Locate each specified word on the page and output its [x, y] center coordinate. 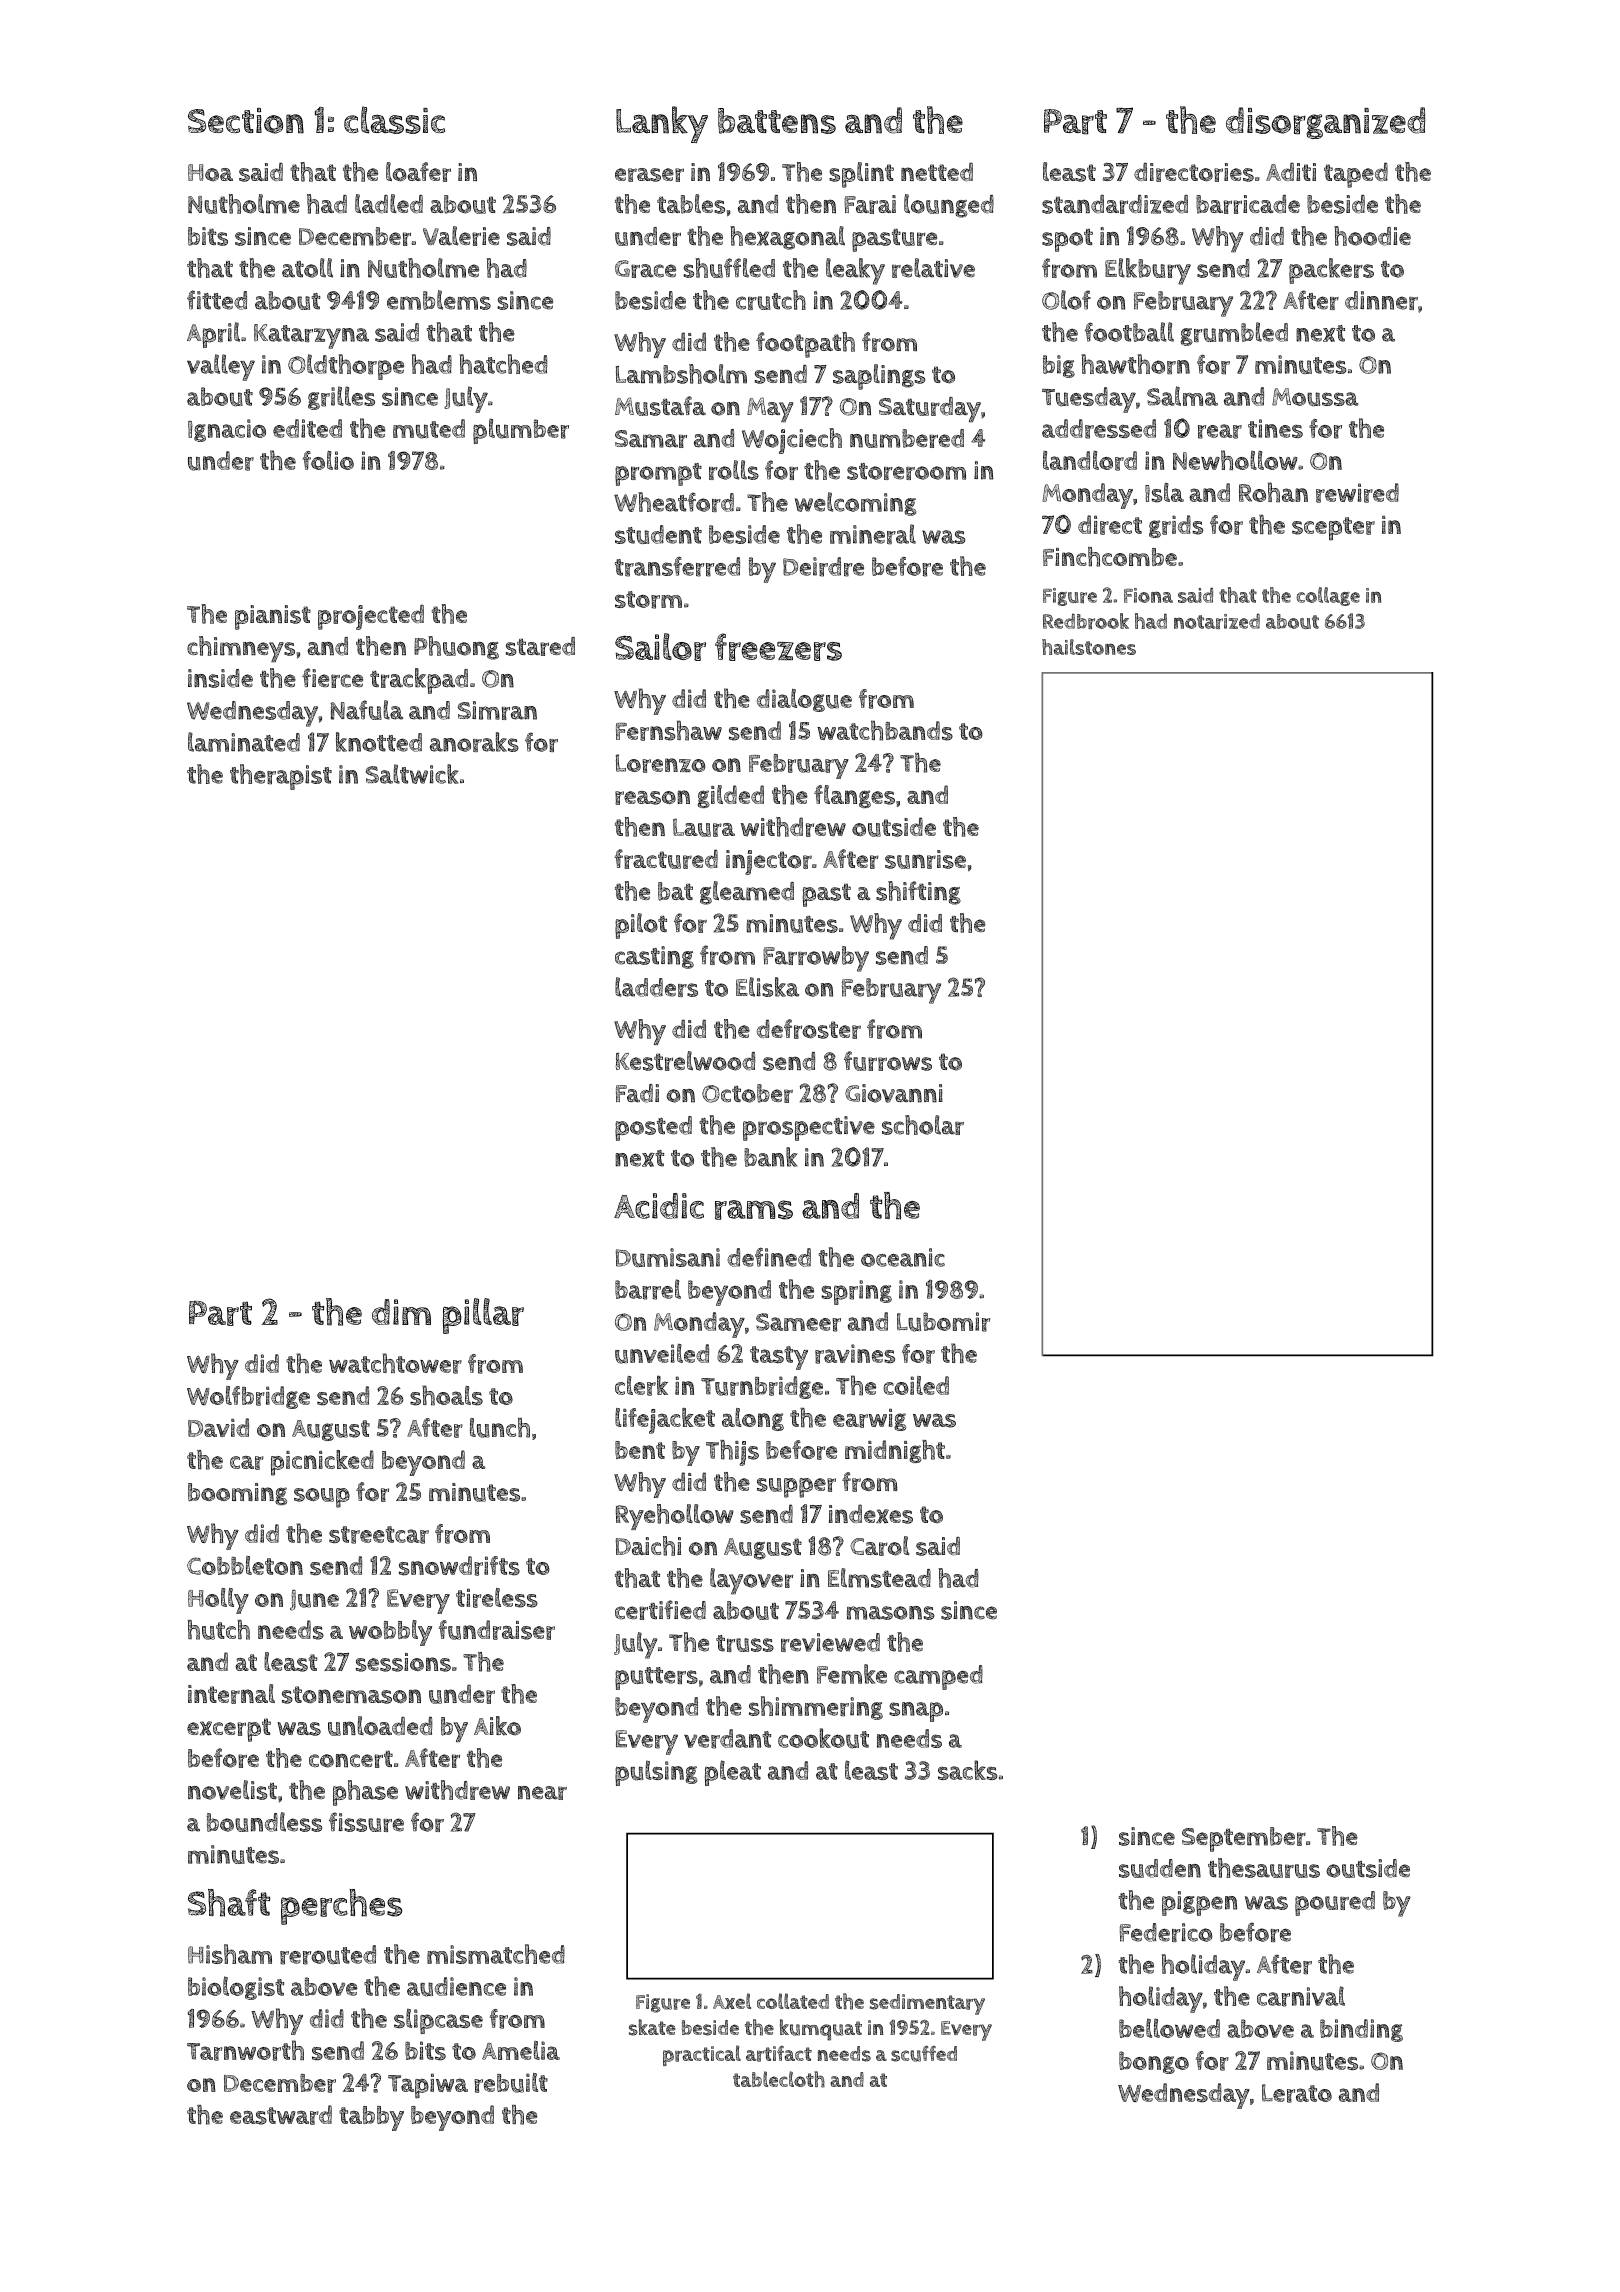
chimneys [241, 649]
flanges [854, 796]
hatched [503, 364]
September [1244, 1839]
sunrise [925, 859]
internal [231, 1694]
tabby [371, 2118]
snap [916, 1712]
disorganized [1325, 123]
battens [777, 121]
